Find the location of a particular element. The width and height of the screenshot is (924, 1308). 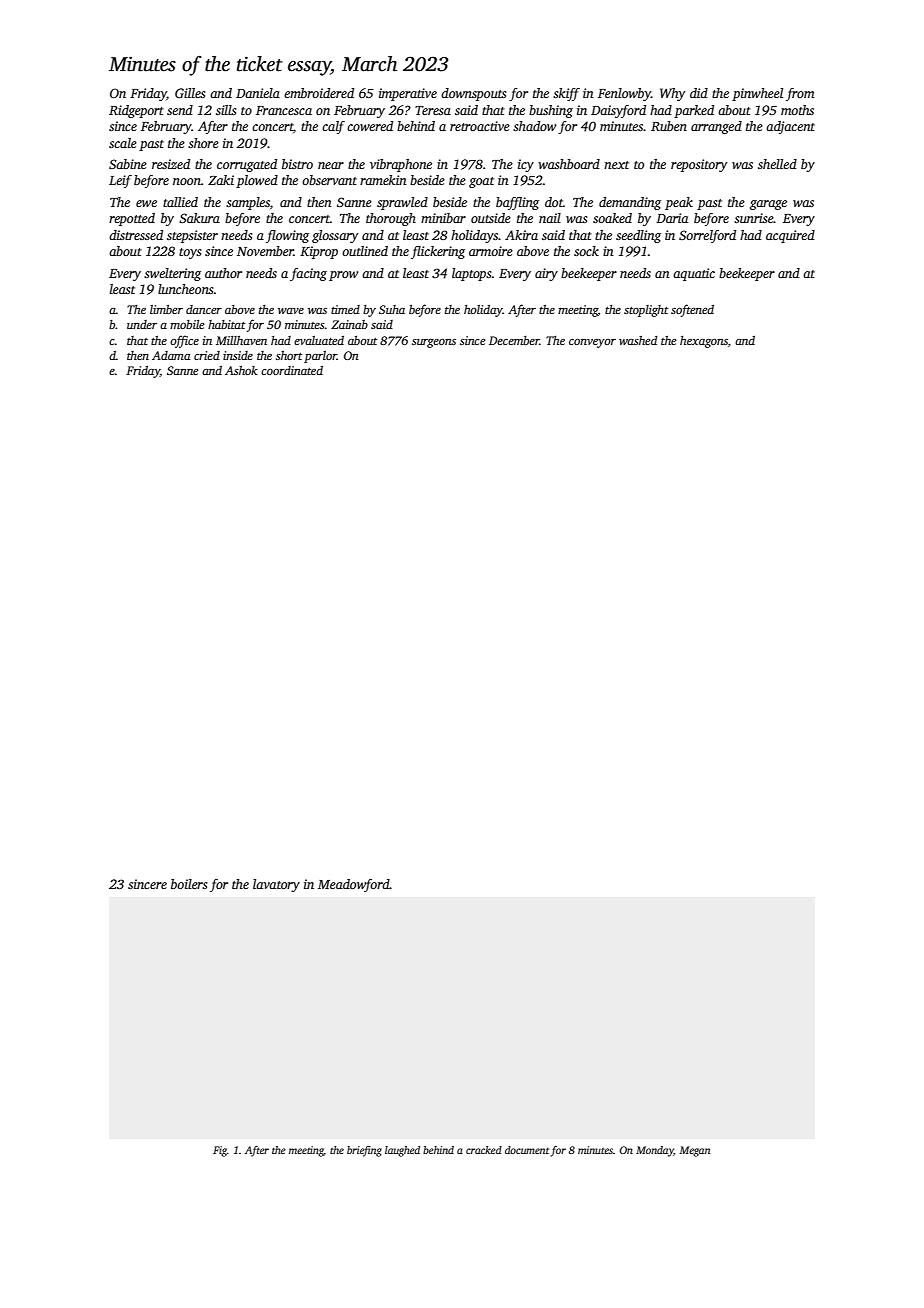

Suha is located at coordinates (392, 309).
